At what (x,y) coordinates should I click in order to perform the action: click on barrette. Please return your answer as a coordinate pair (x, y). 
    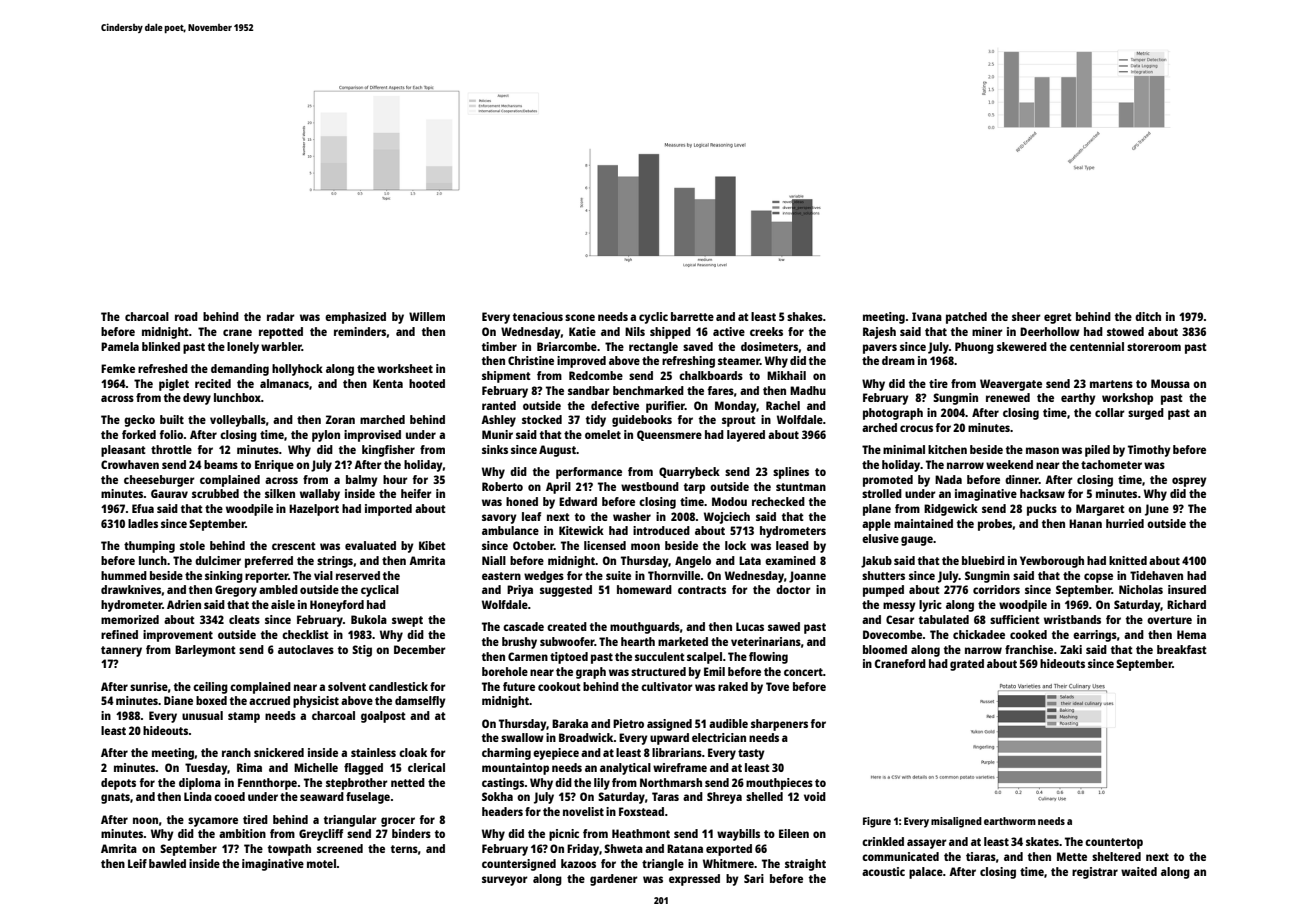
    Looking at the image, I should click on (692, 316).
